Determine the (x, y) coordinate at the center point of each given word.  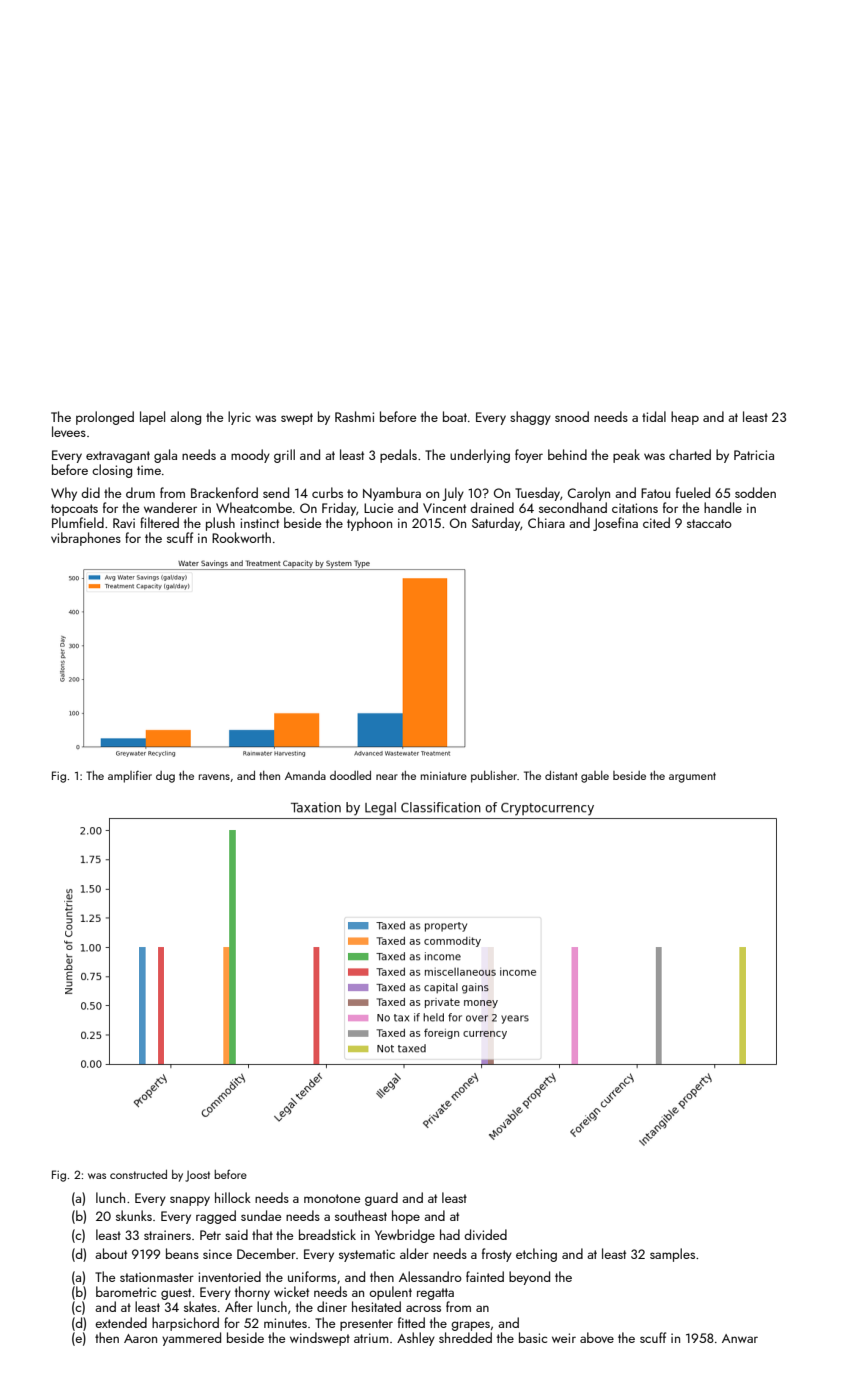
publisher (494, 777)
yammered (191, 1339)
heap (685, 418)
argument (692, 777)
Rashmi (354, 416)
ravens (214, 777)
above (597, 1337)
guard (381, 1199)
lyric (239, 418)
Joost (197, 1176)
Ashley (416, 1339)
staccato (709, 523)
